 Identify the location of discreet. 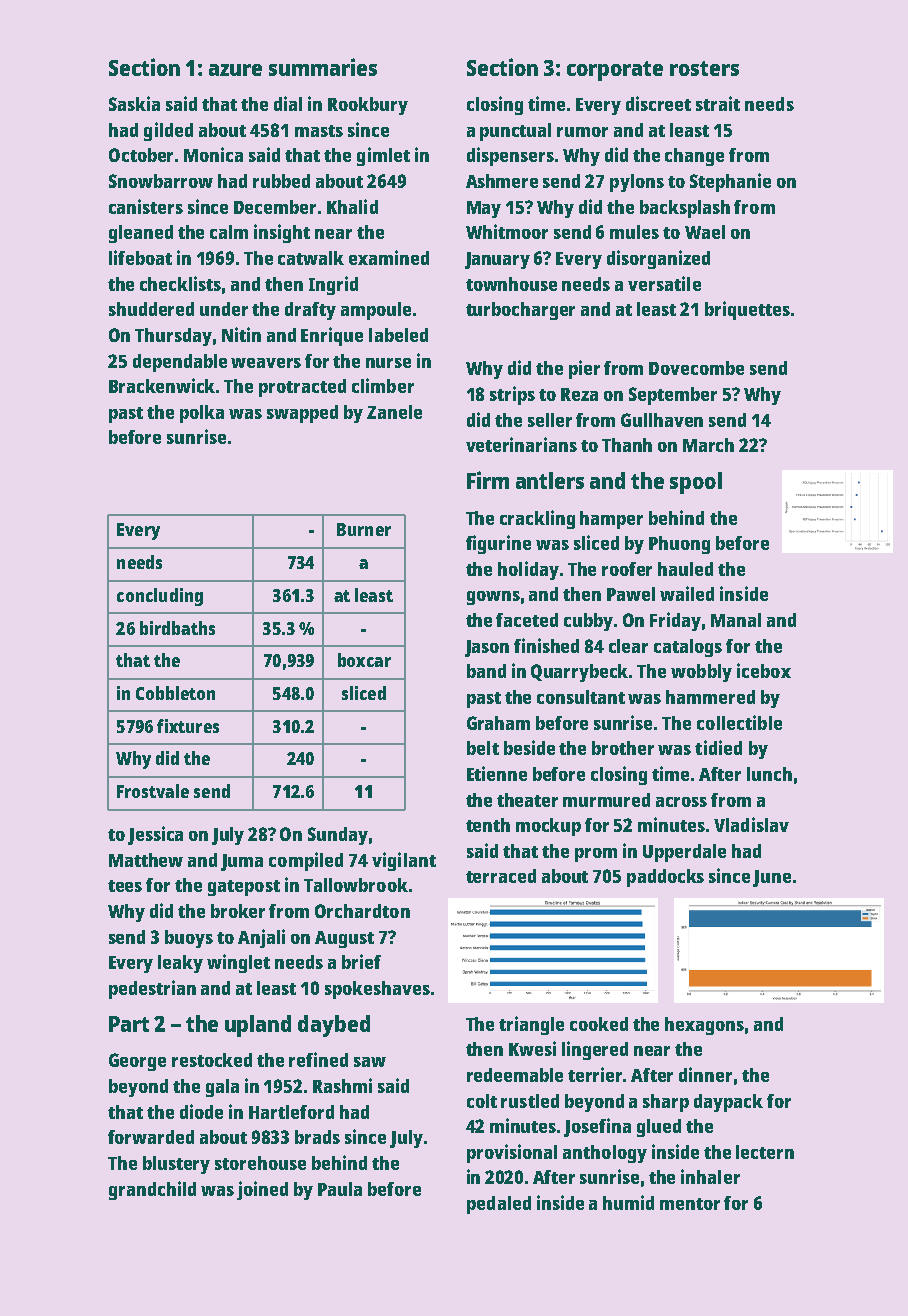
(658, 103).
